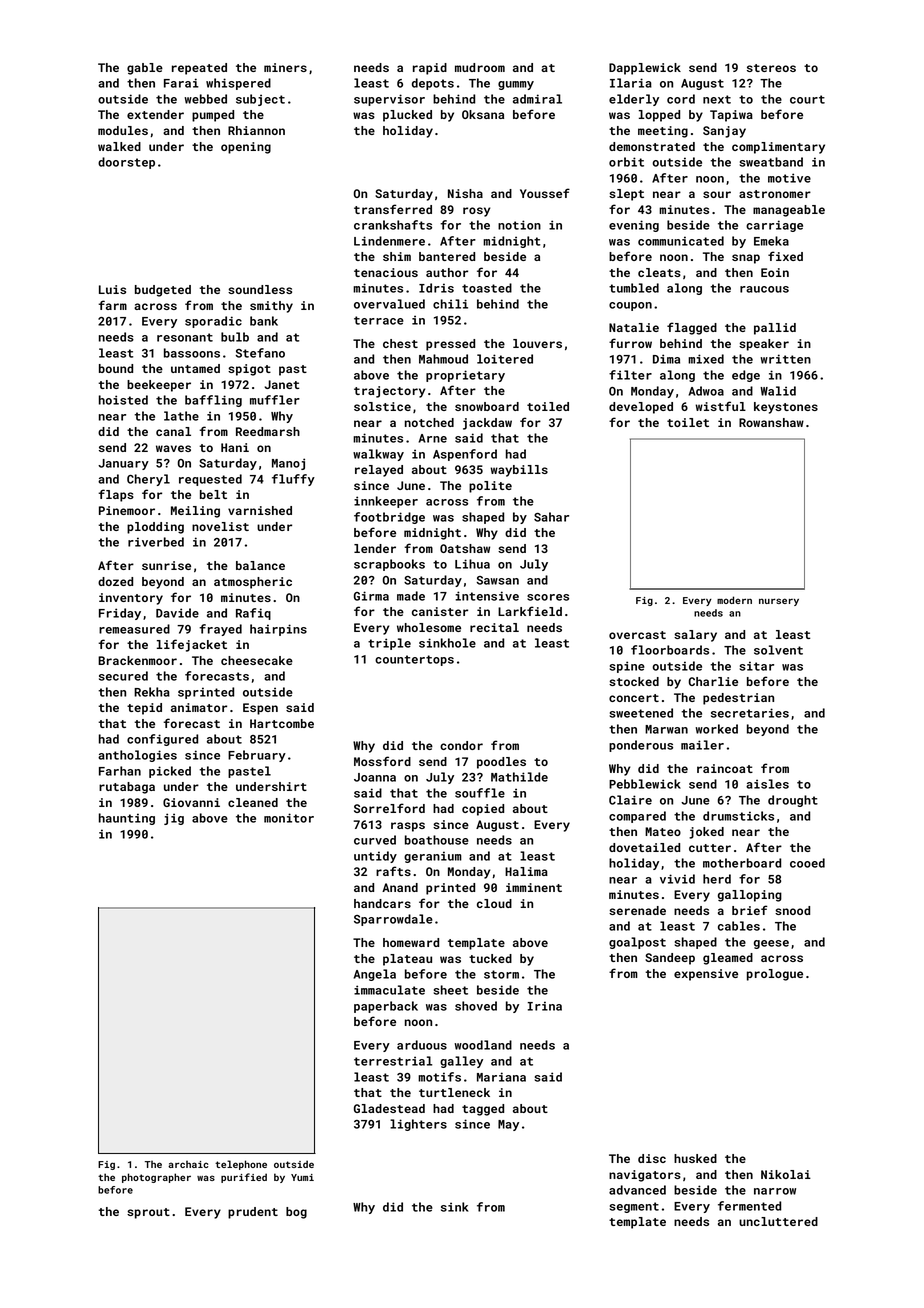 The height and width of the screenshot is (1308, 924). I want to click on Dapplewick, so click(645, 69).
